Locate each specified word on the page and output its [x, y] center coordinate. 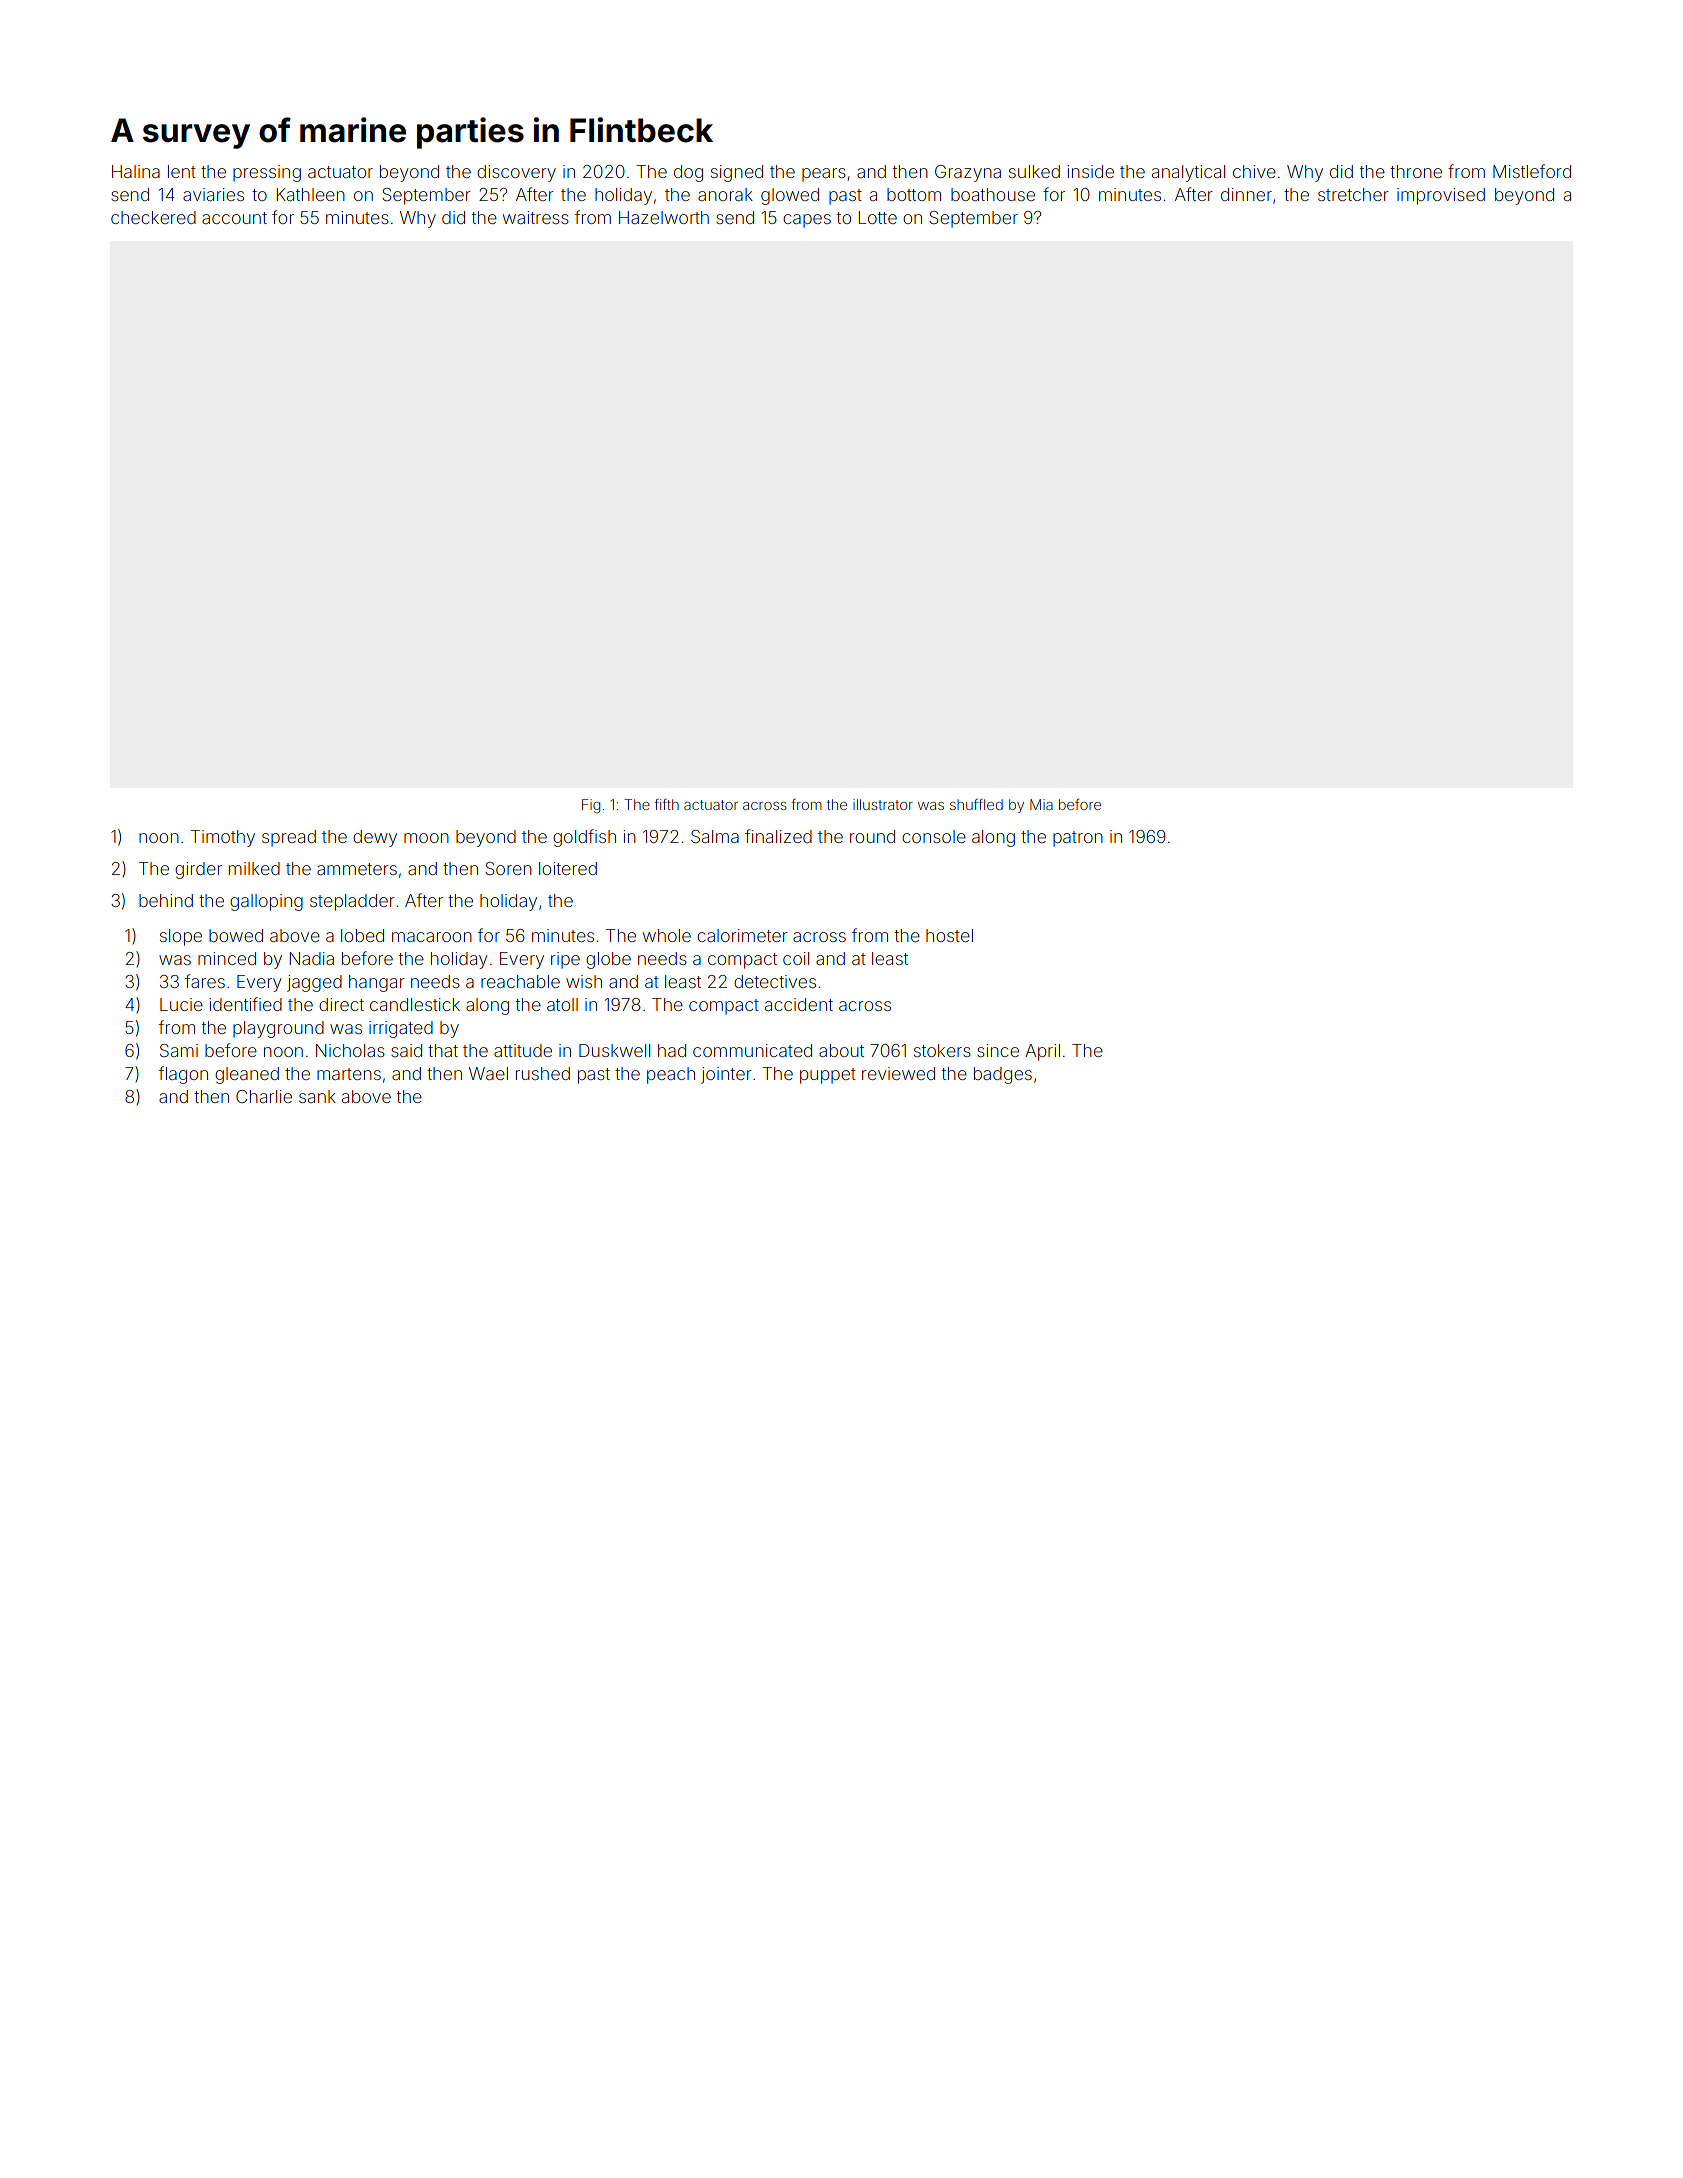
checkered [153, 217]
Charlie [264, 1096]
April [1042, 1052]
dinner [1246, 194]
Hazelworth [664, 217]
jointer [726, 1075]
